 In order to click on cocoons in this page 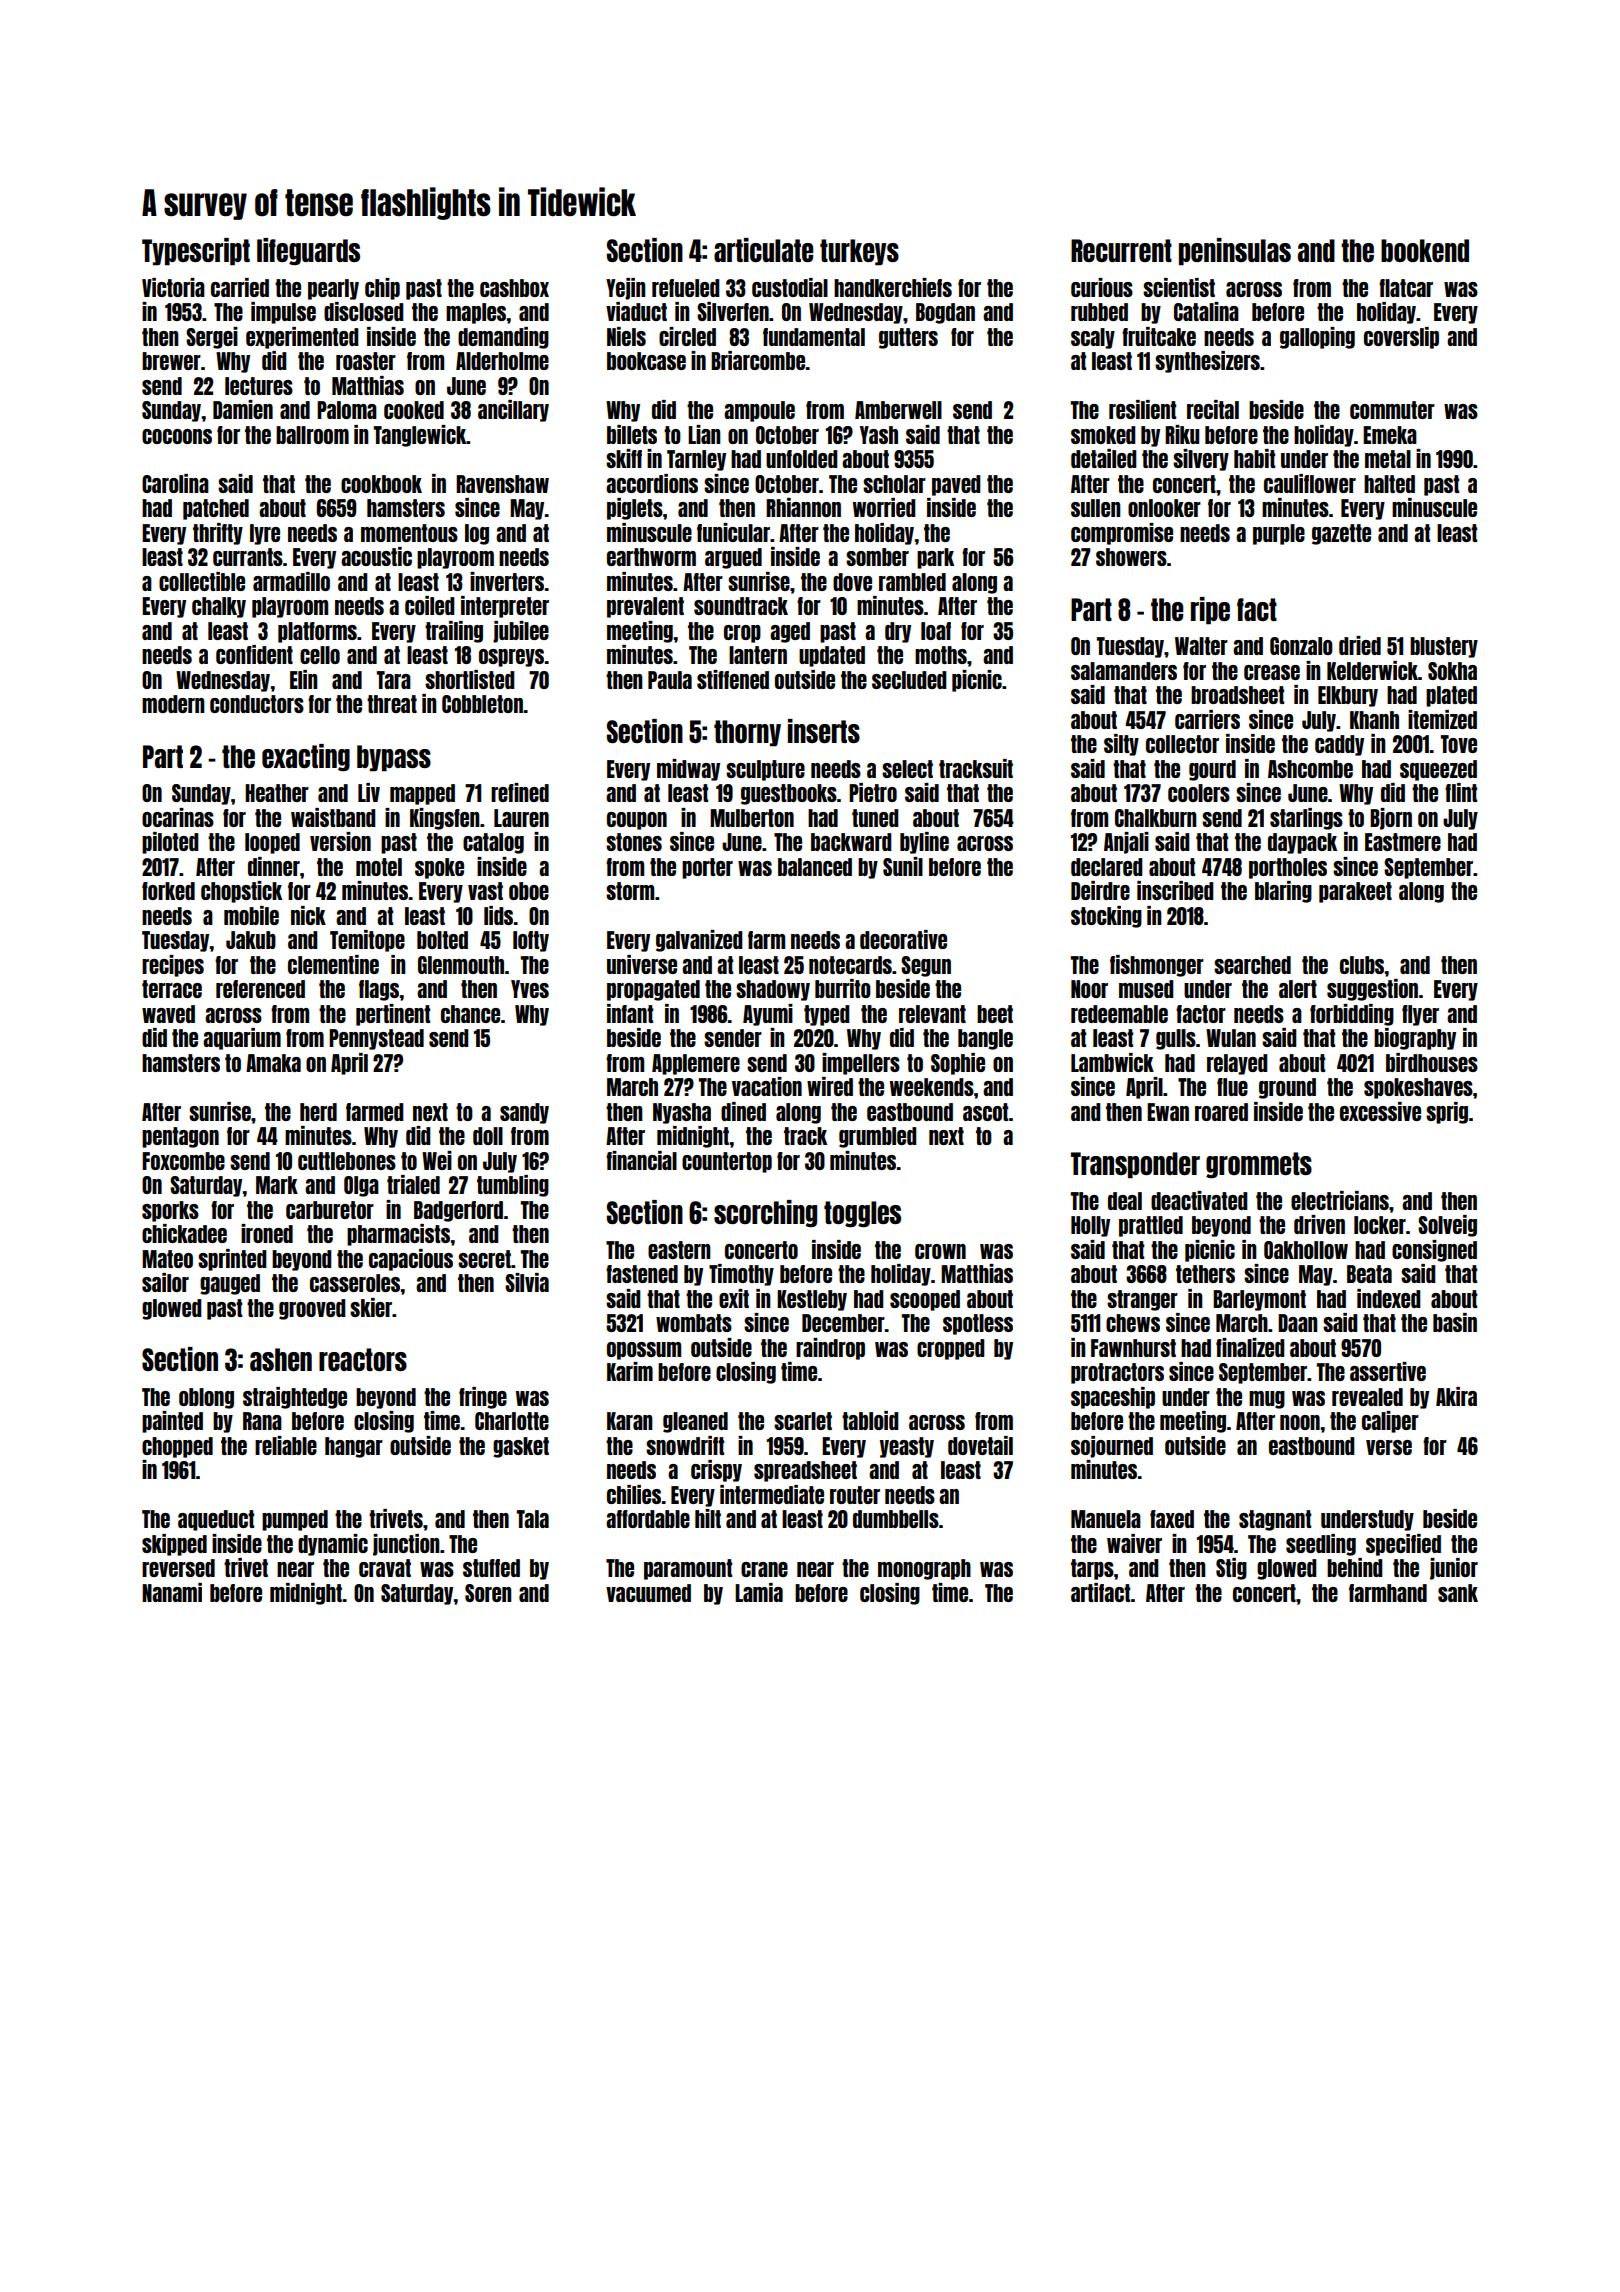, I will do `click(177, 436)`.
